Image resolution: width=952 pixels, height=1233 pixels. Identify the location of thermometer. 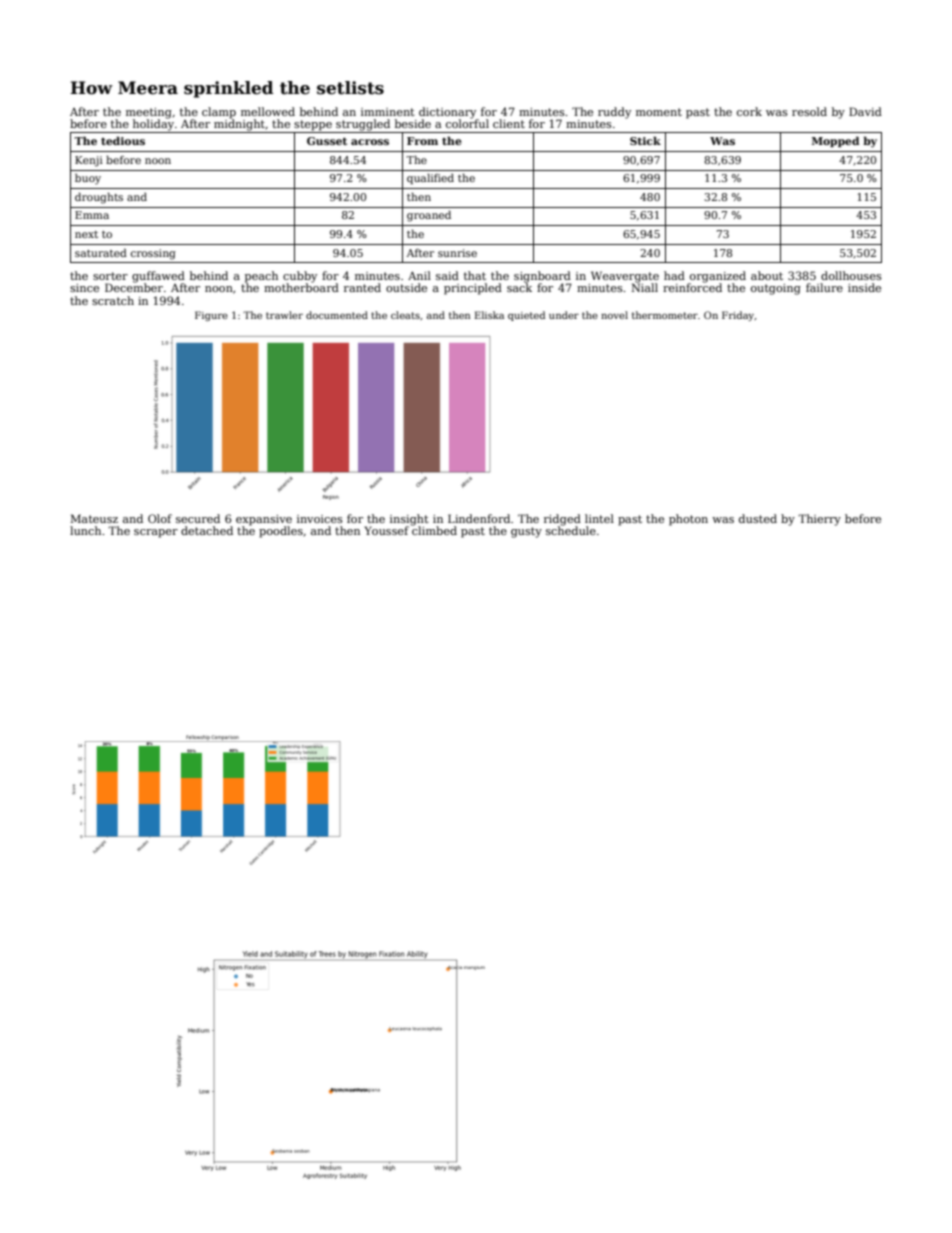
(665, 315).
